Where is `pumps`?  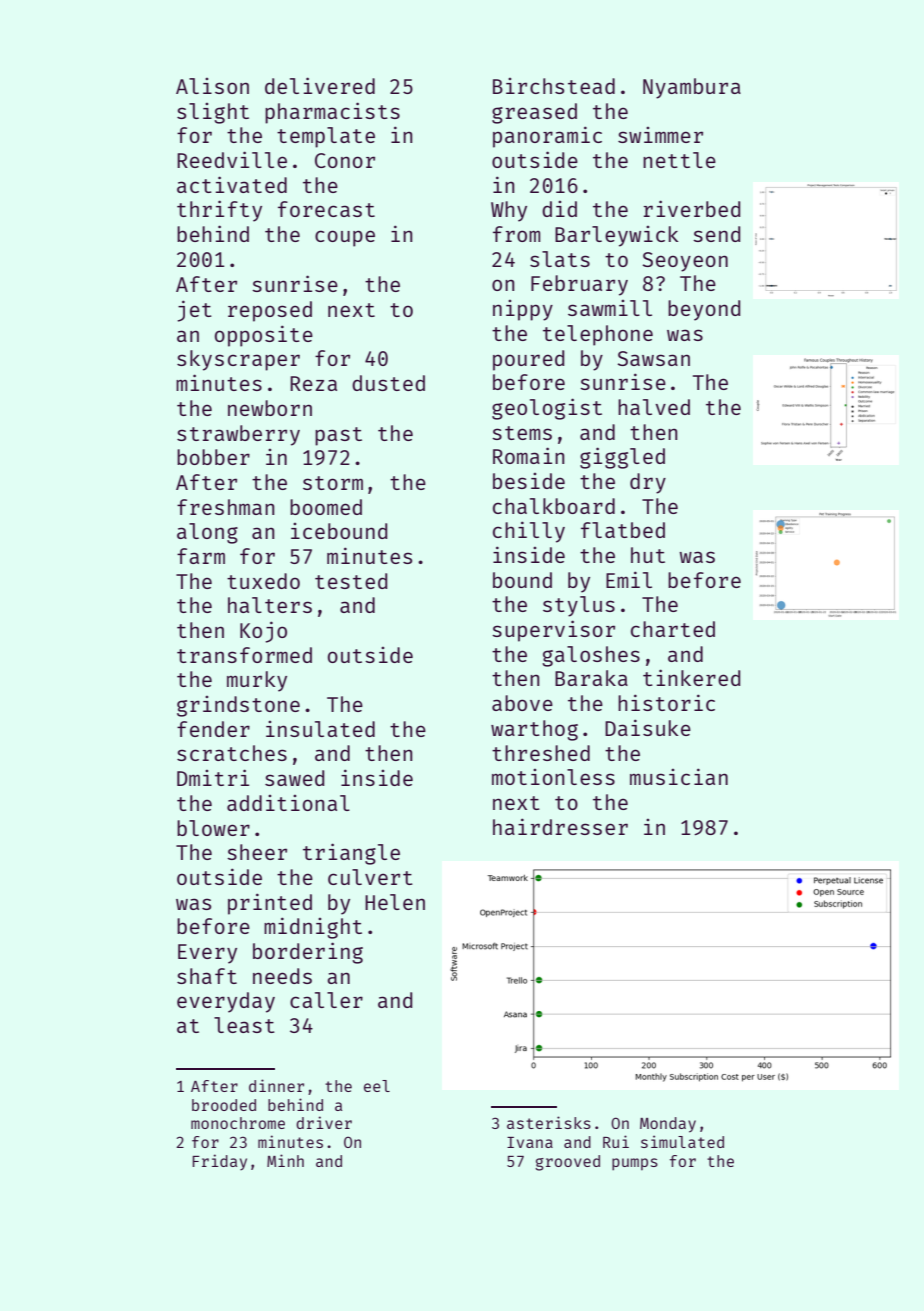
pumps is located at coordinates (635, 1164).
